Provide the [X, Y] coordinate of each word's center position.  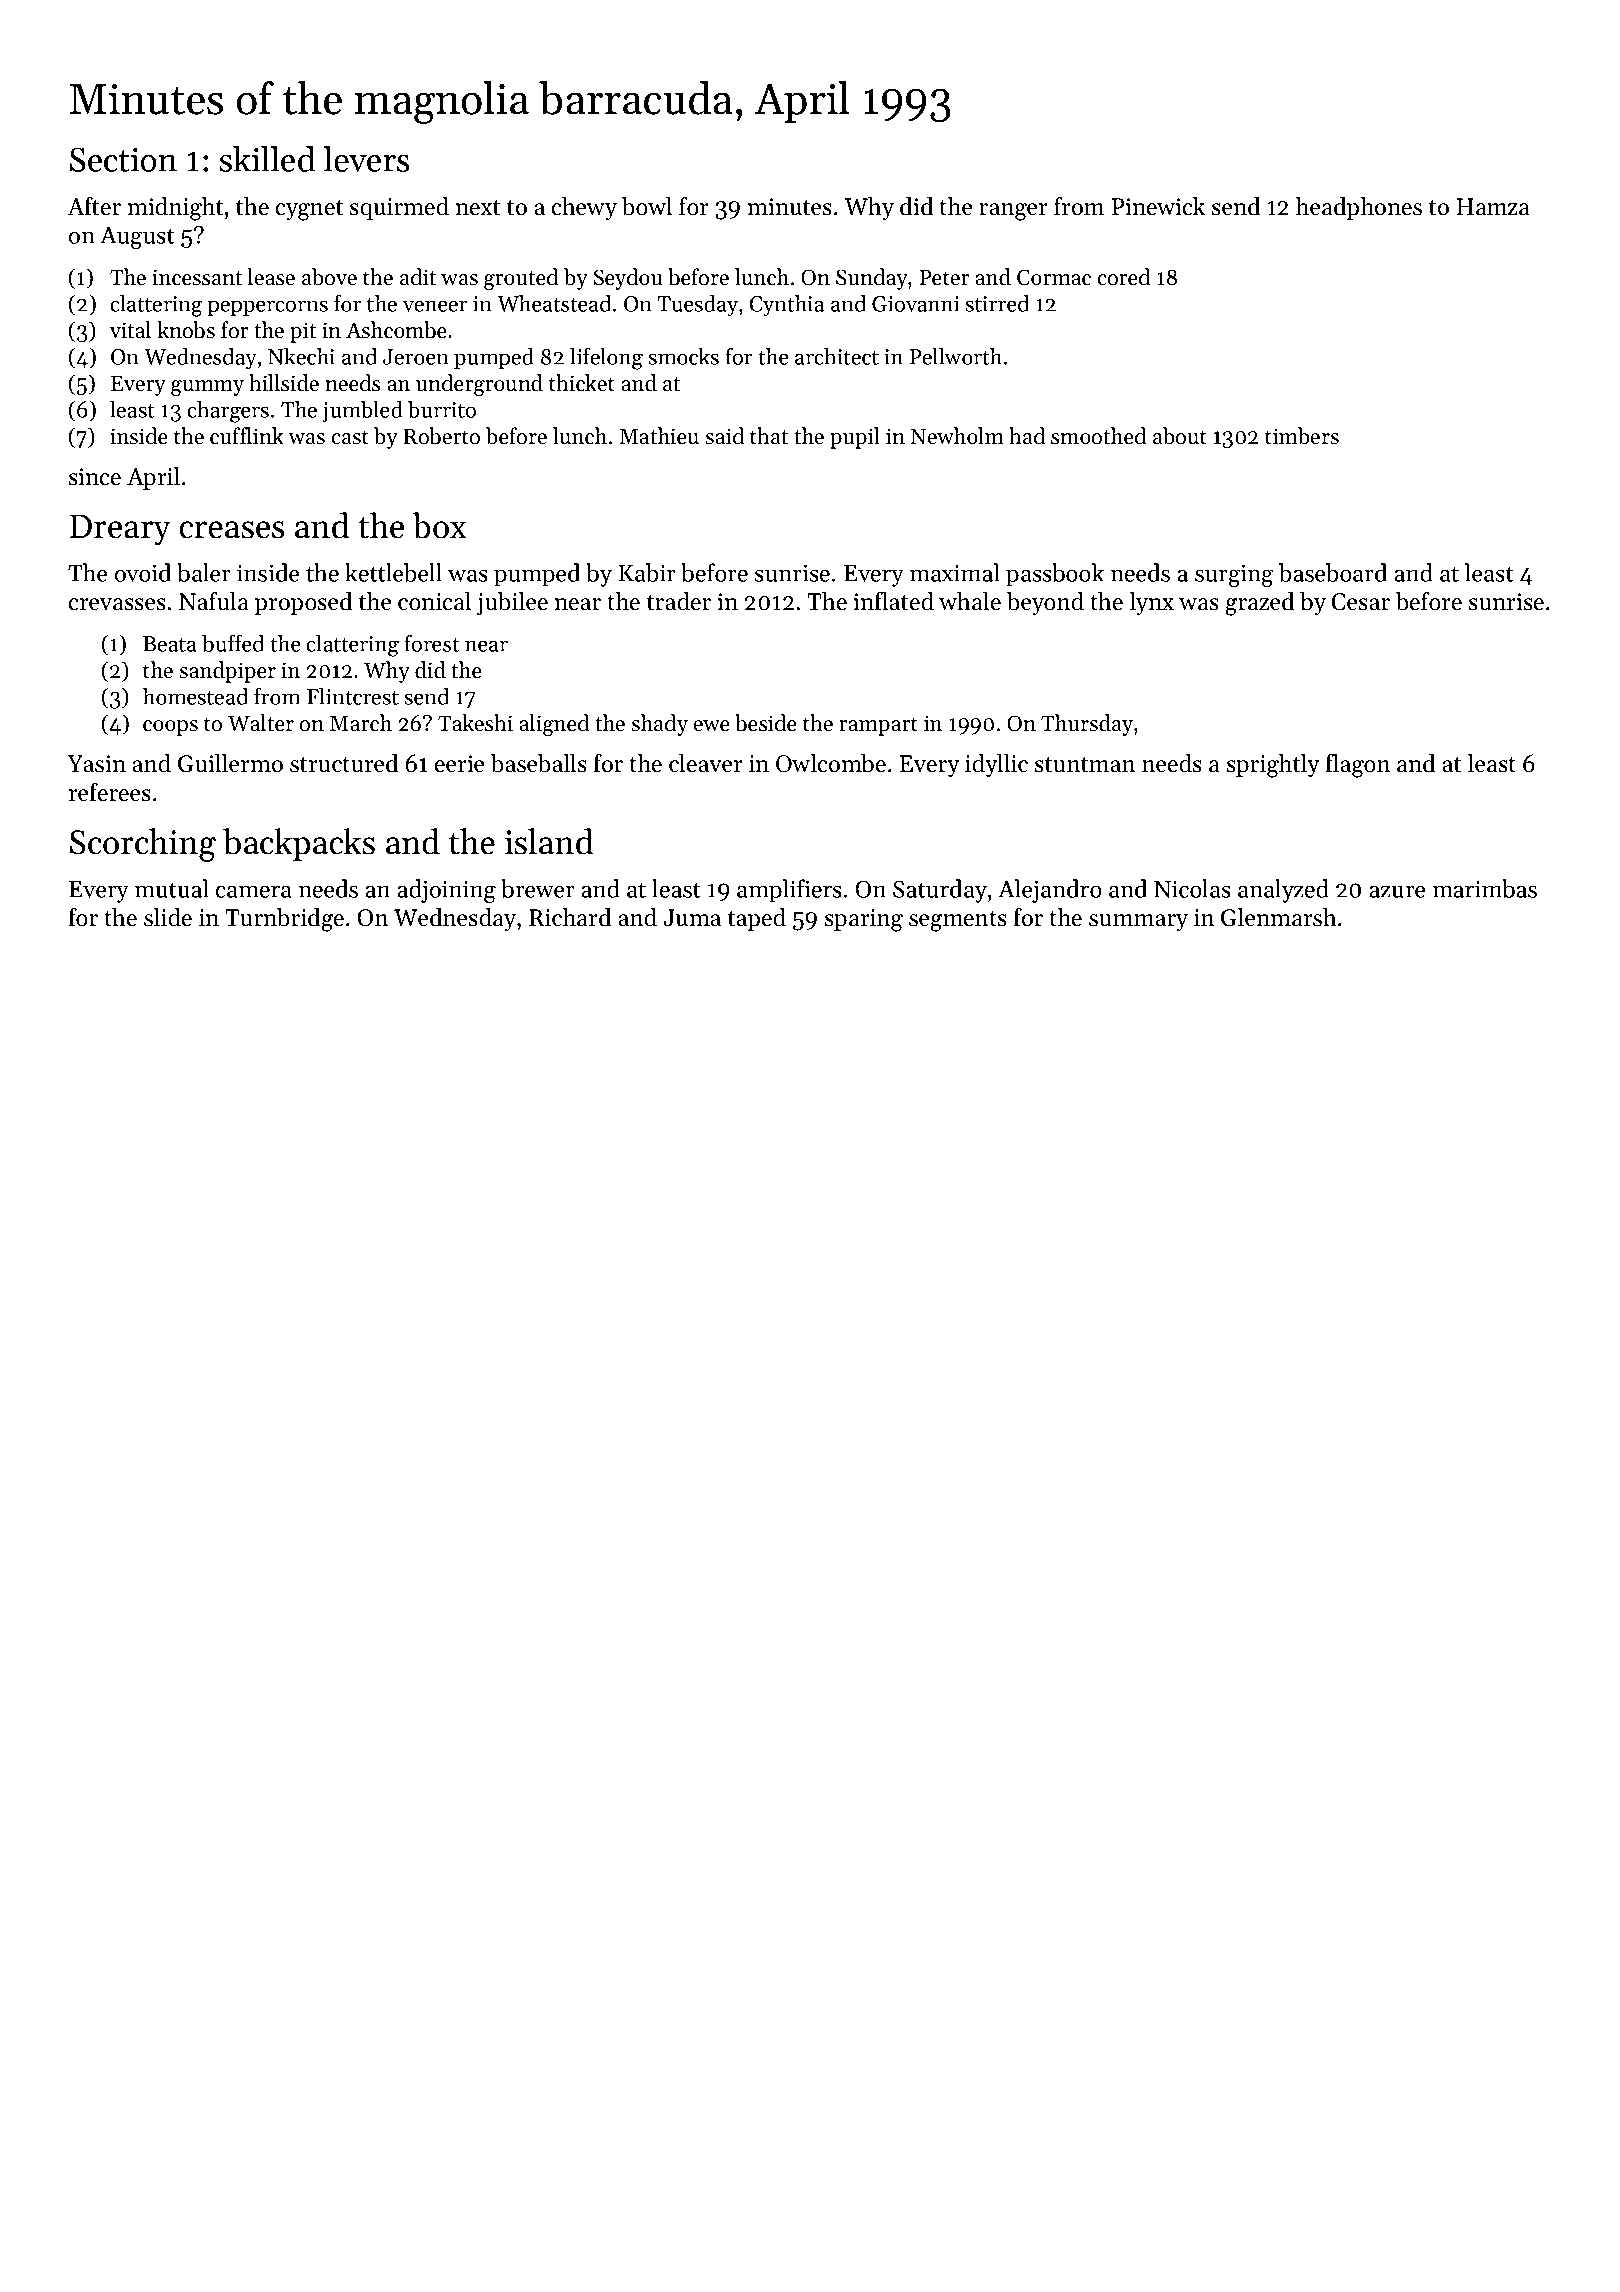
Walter [261, 723]
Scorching [143, 845]
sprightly [1273, 766]
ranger [1013, 212]
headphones [1359, 208]
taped [757, 919]
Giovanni [915, 304]
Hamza [1493, 206]
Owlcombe [831, 763]
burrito [442, 409]
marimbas [1484, 888]
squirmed [399, 208]
